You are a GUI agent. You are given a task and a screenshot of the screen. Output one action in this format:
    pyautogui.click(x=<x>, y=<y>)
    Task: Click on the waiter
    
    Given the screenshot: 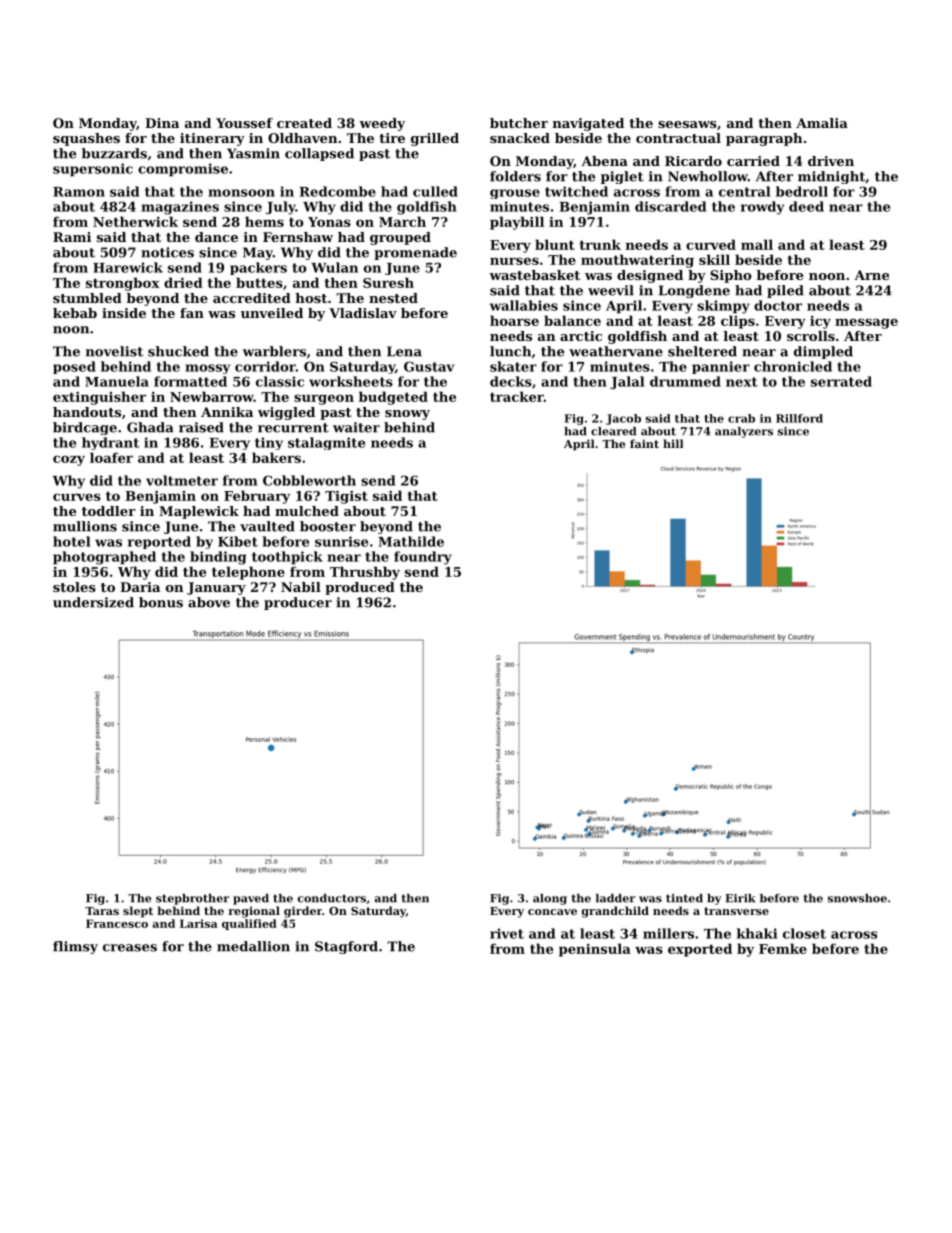 What is the action you would take?
    pyautogui.click(x=356, y=427)
